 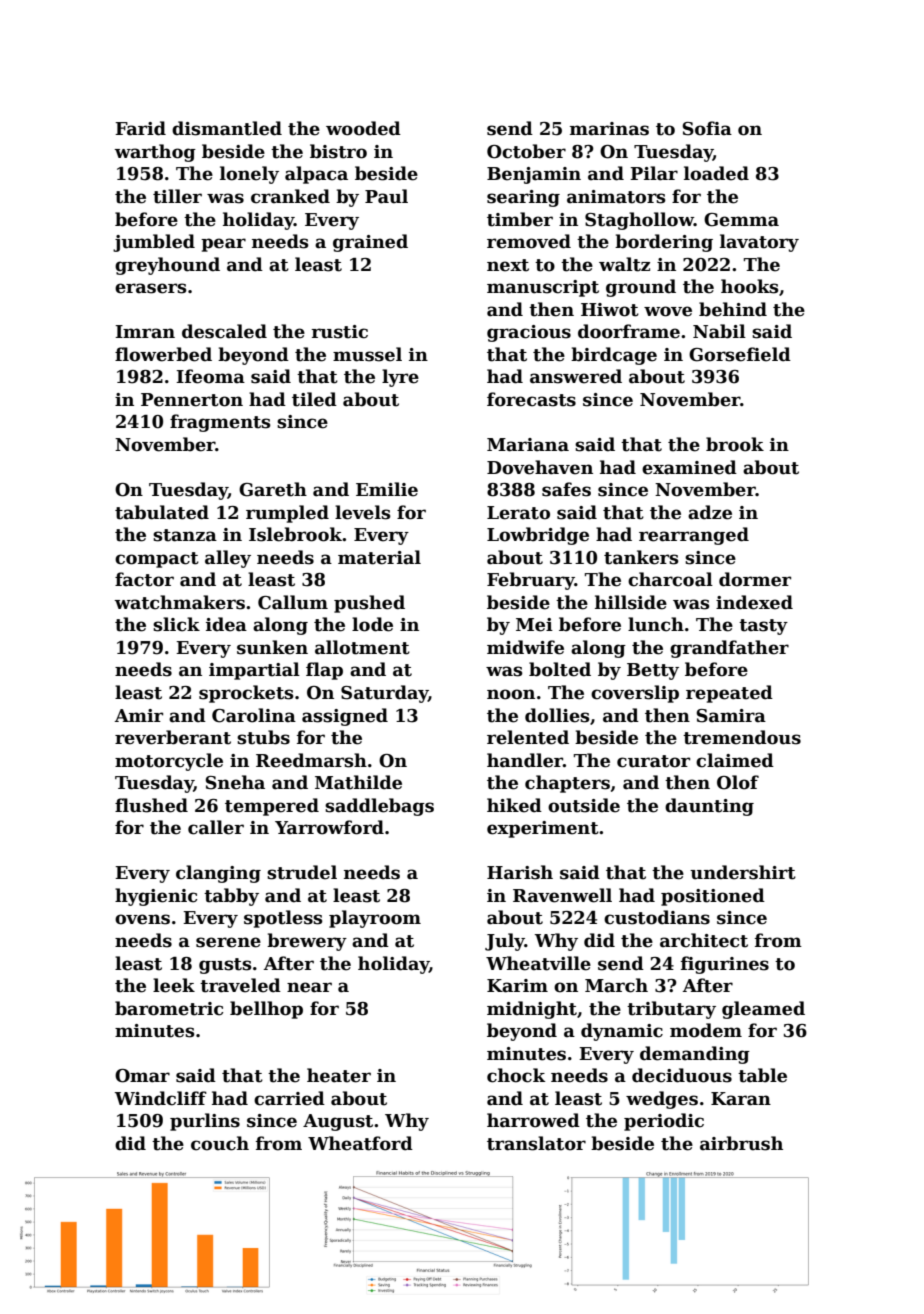 I want to click on couch, so click(x=220, y=1143).
